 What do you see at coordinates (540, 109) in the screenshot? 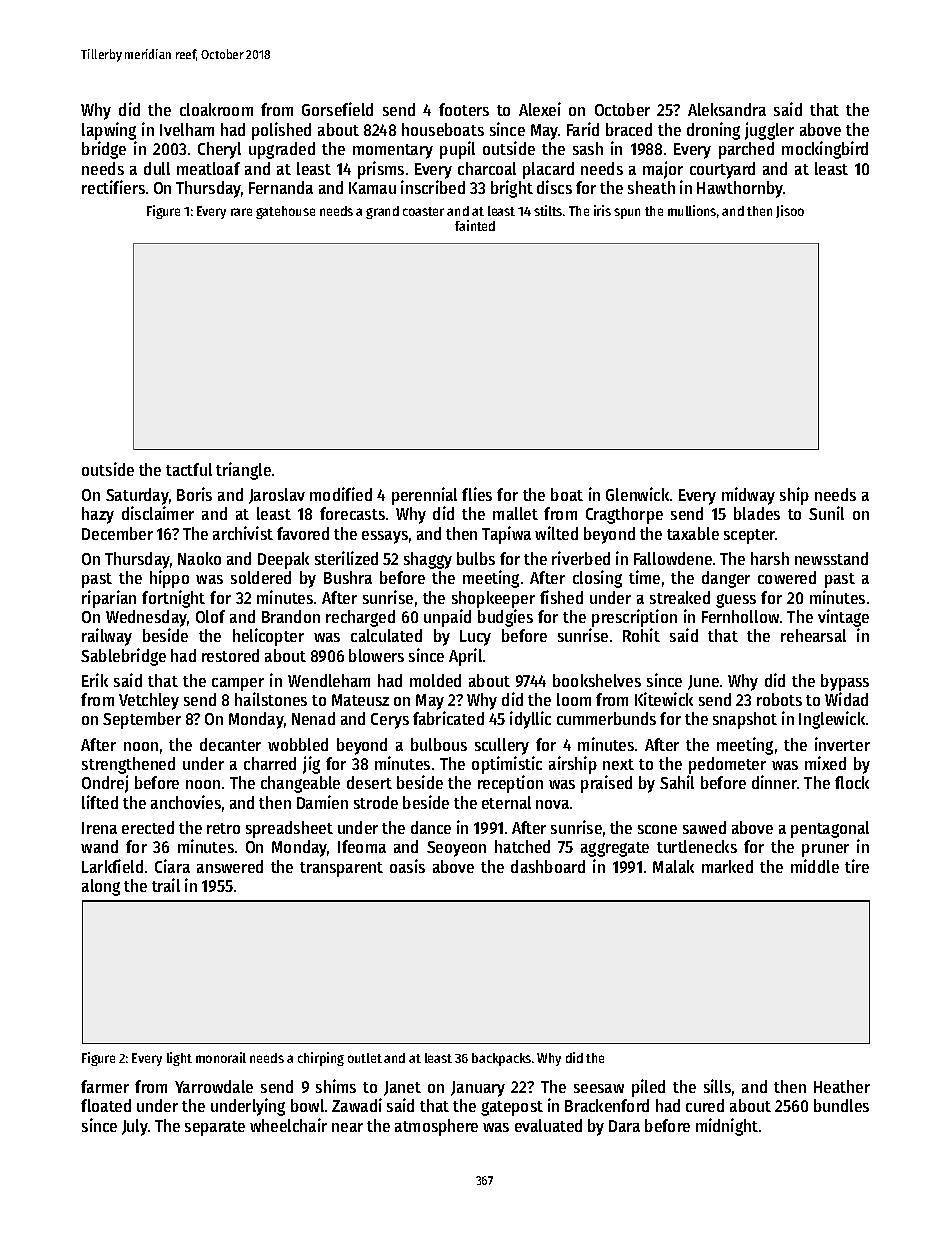
I see `Alexei` at bounding box center [540, 109].
